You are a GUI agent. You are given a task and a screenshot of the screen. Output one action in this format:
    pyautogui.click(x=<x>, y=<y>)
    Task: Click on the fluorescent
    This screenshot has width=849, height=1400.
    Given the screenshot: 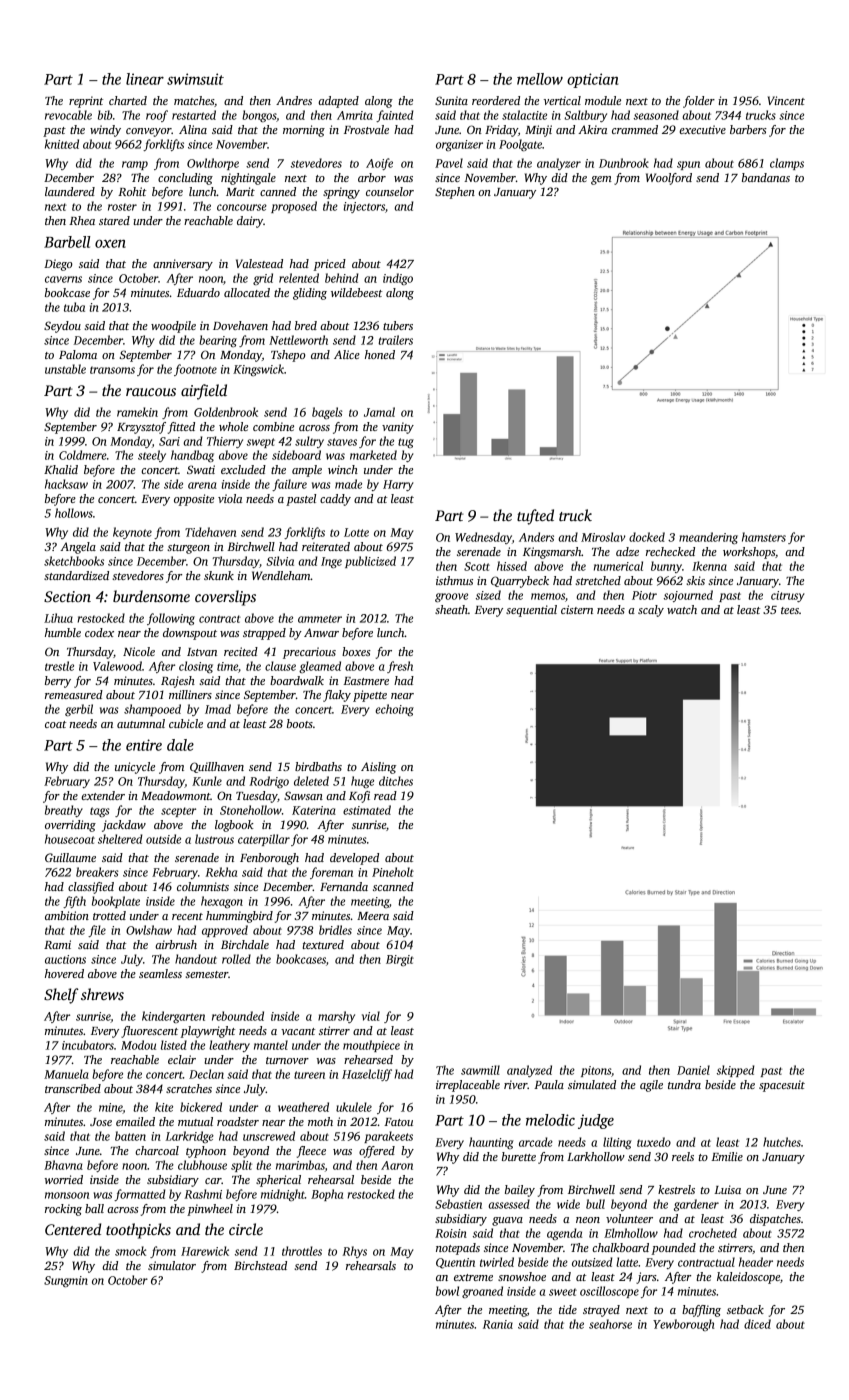 What is the action you would take?
    pyautogui.click(x=149, y=1032)
